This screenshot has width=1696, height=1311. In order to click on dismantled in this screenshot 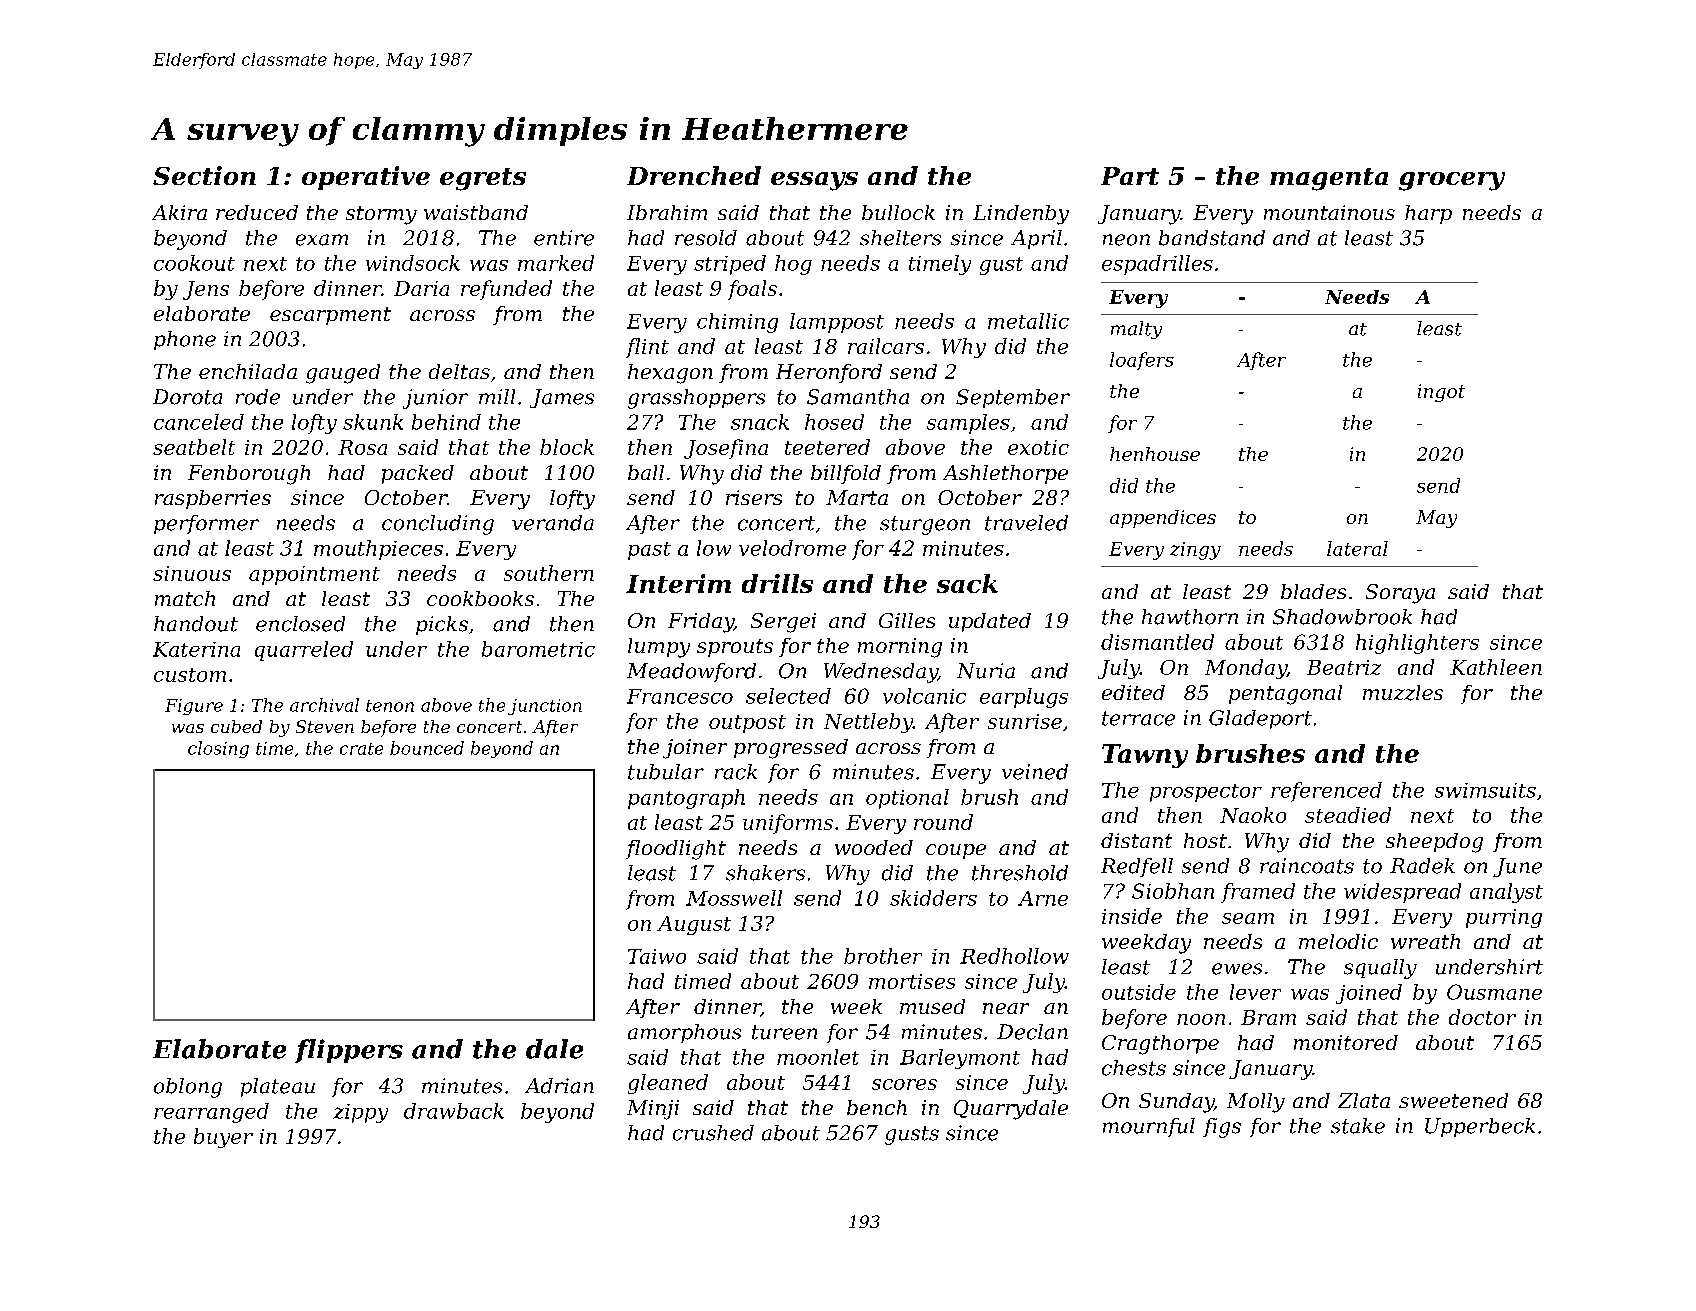, I will do `click(1157, 642)`.
